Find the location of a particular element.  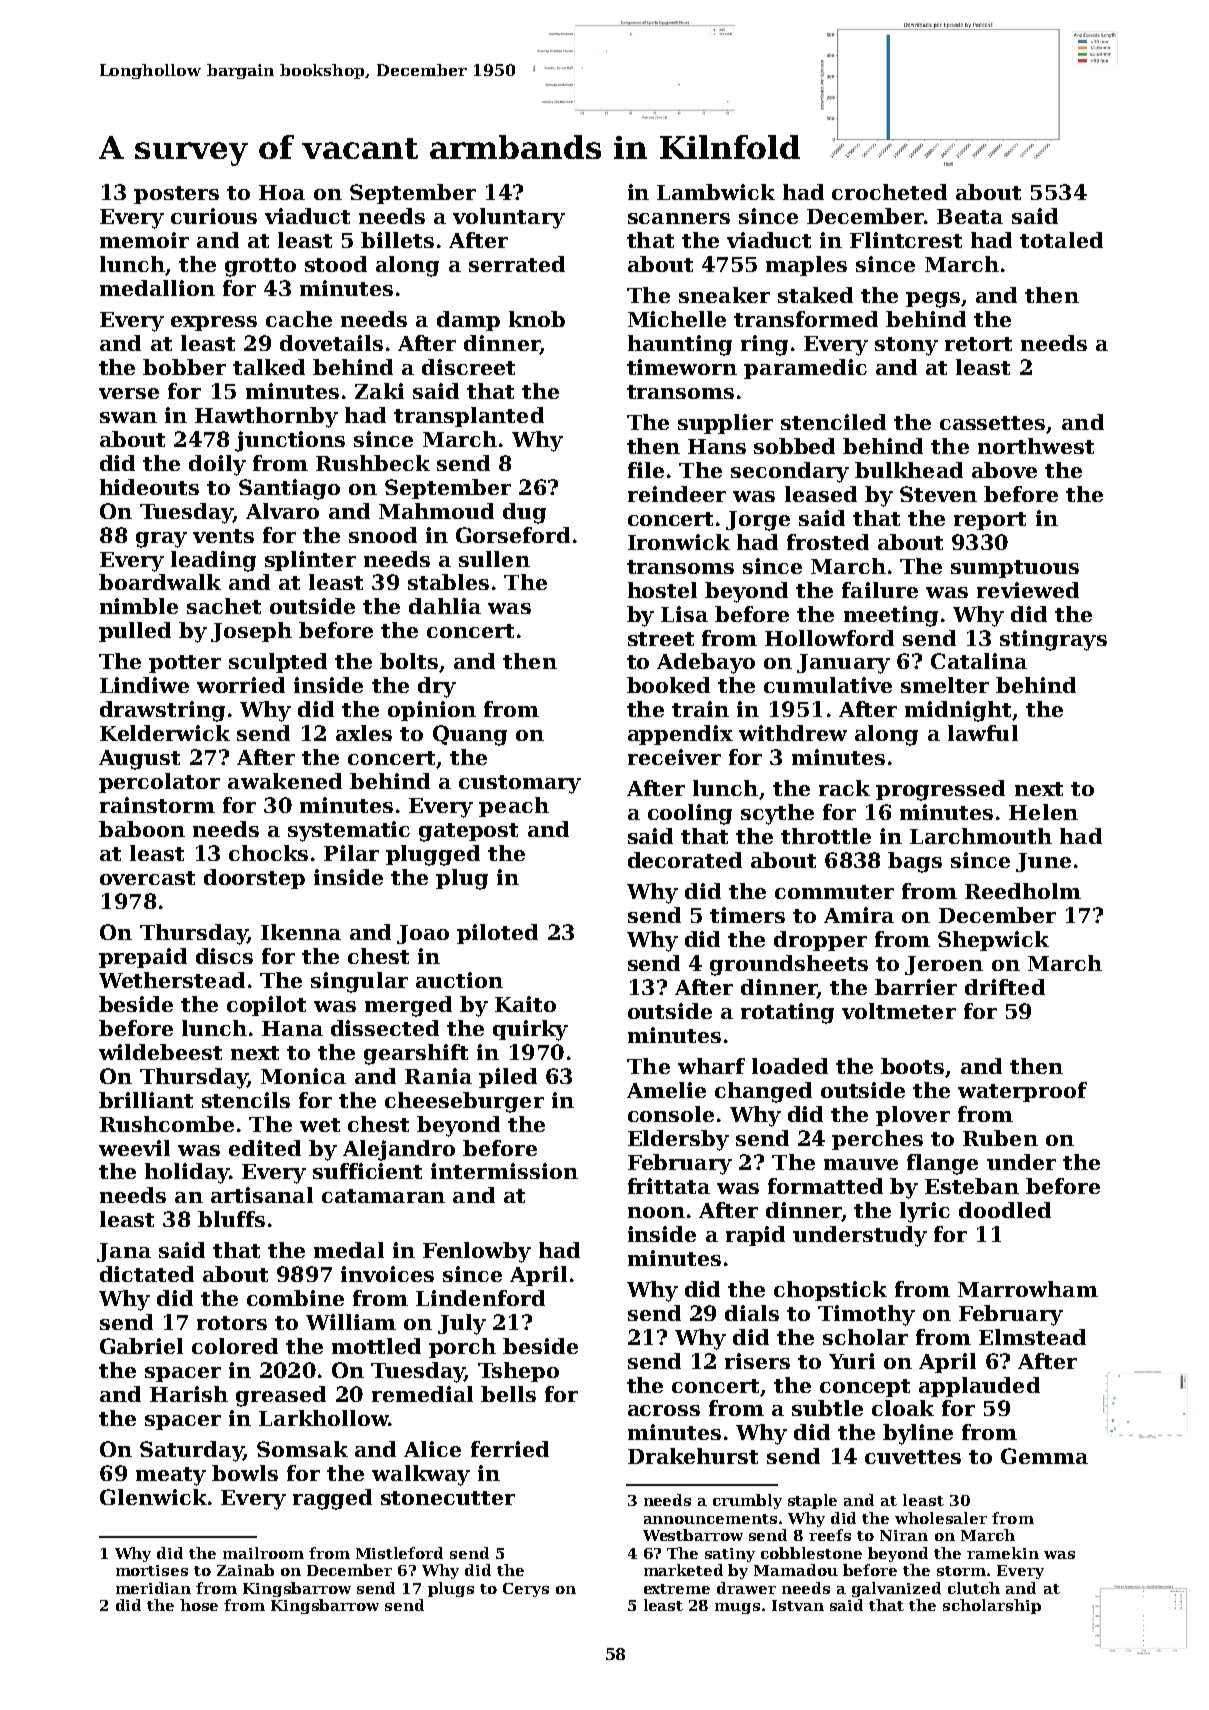

Zainab is located at coordinates (245, 1570).
